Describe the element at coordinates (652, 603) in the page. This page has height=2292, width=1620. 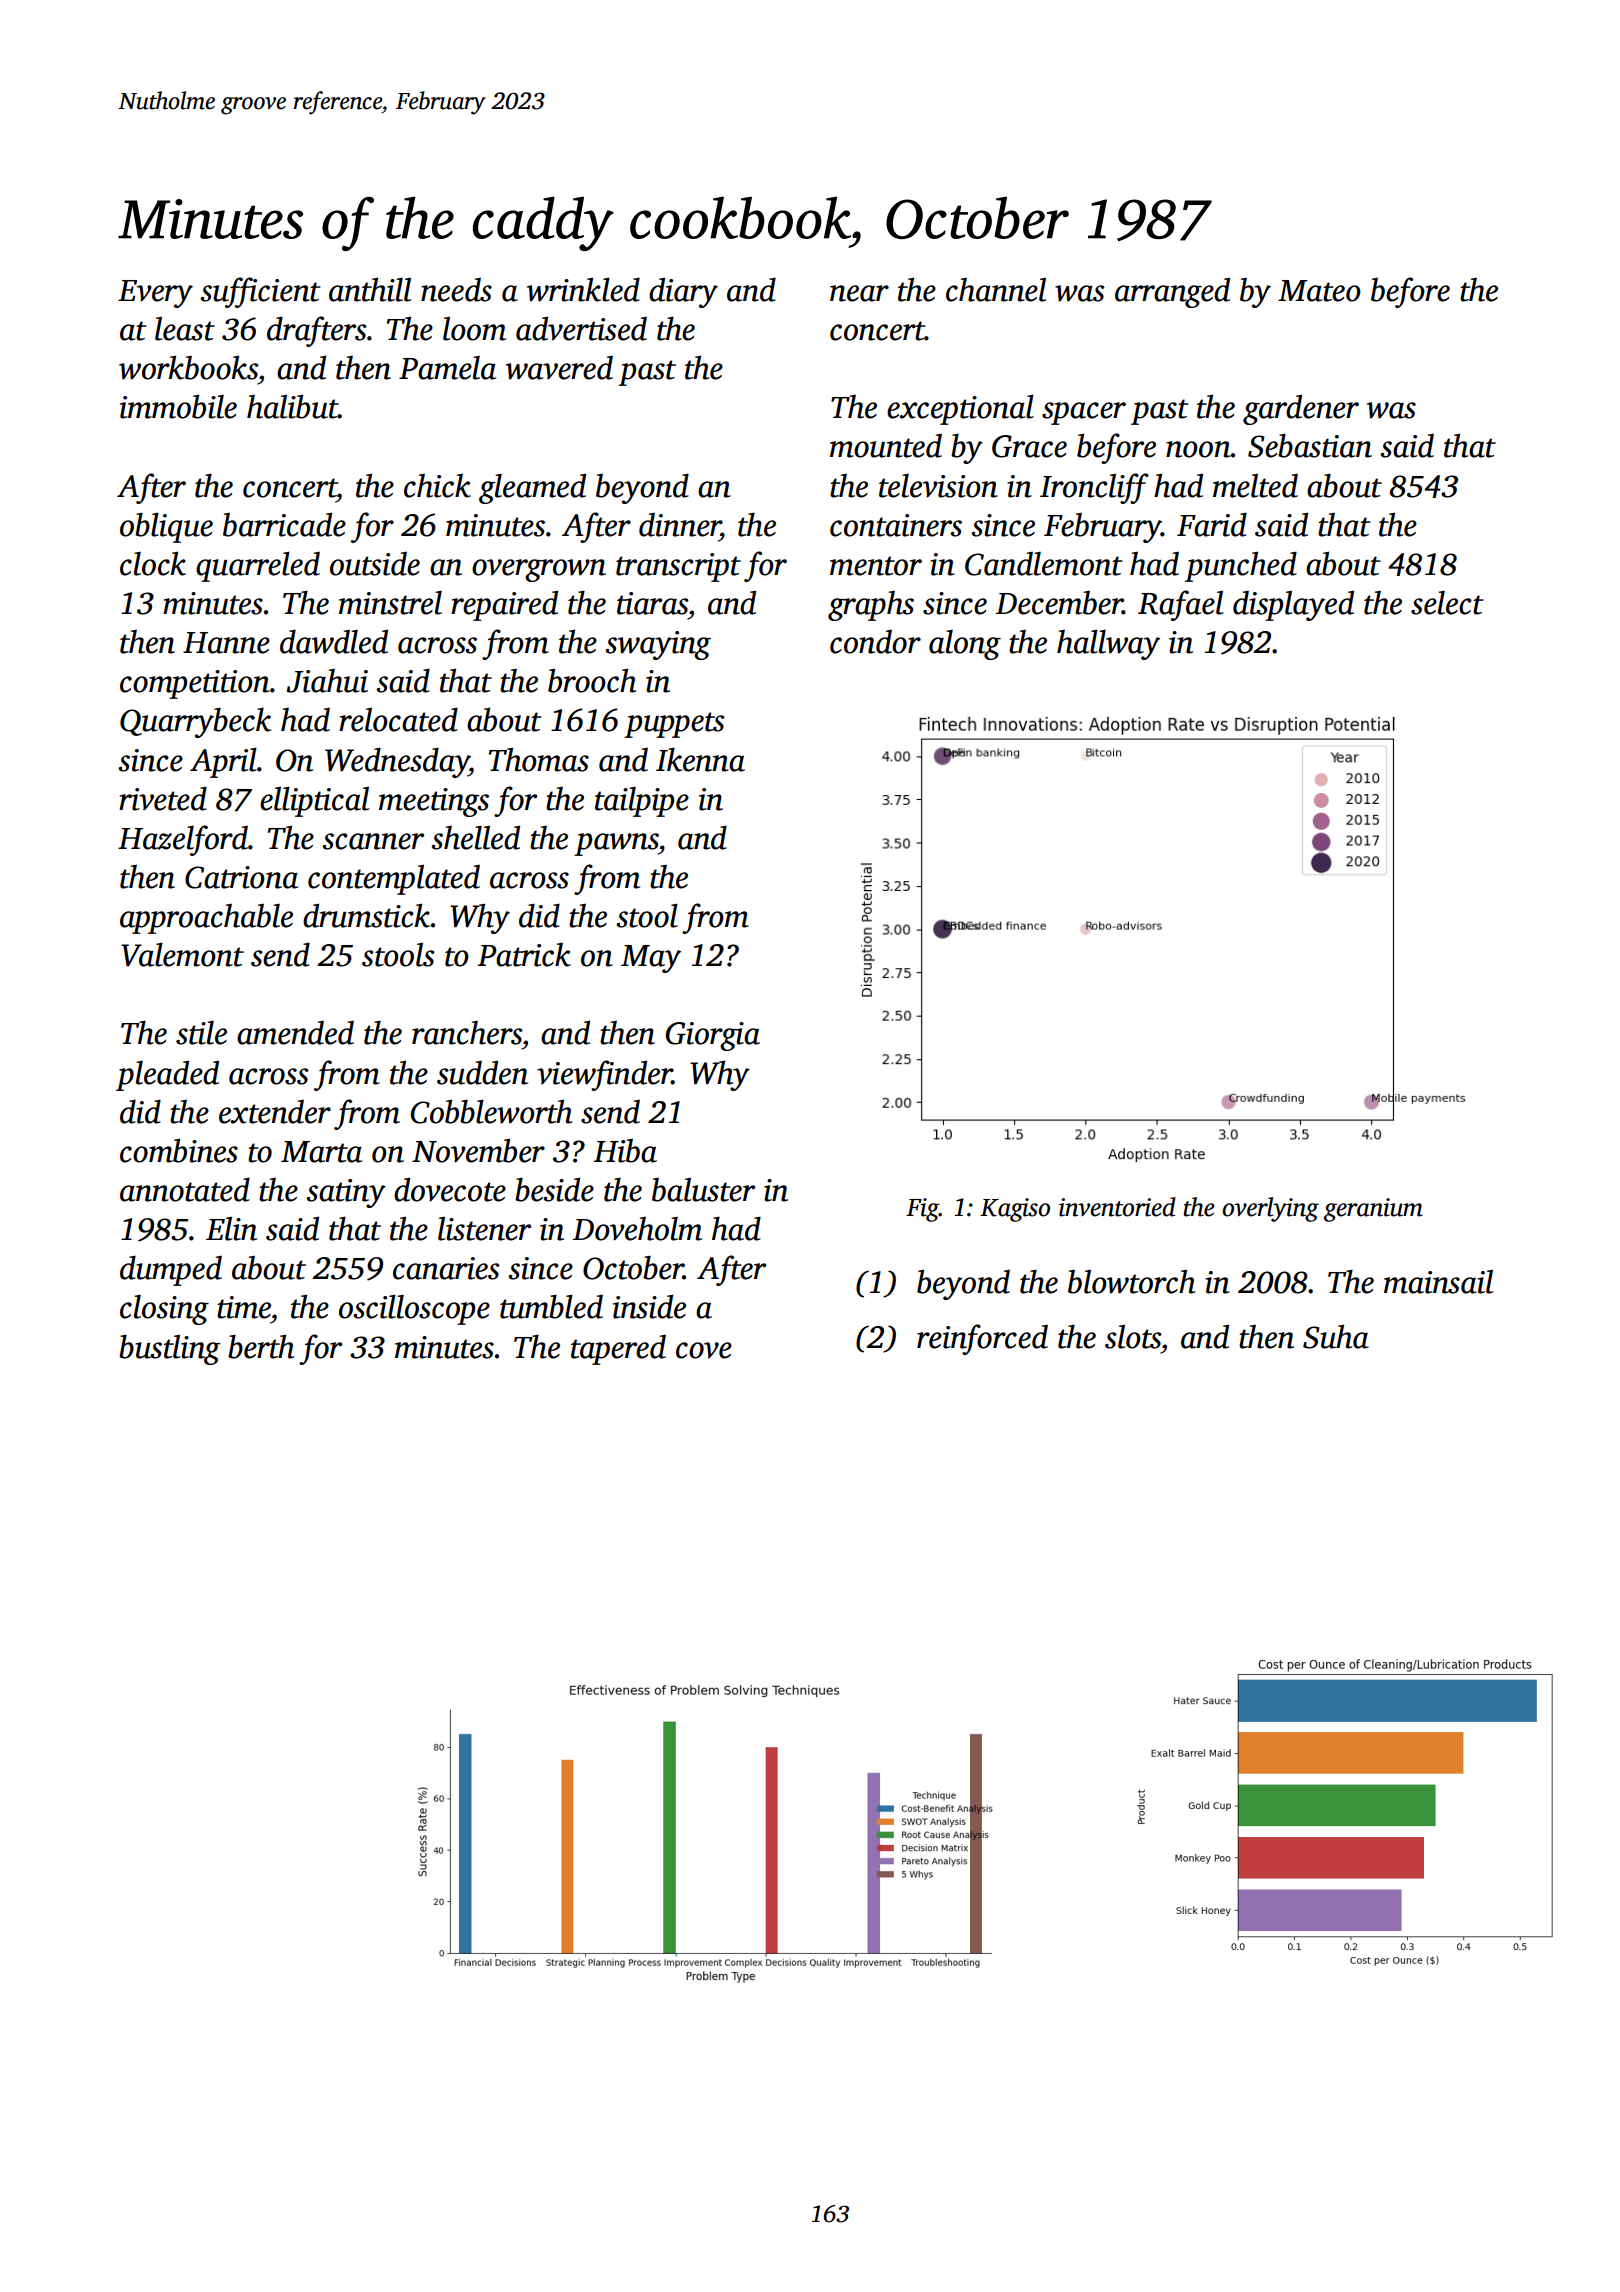
I see `tiaras` at that location.
